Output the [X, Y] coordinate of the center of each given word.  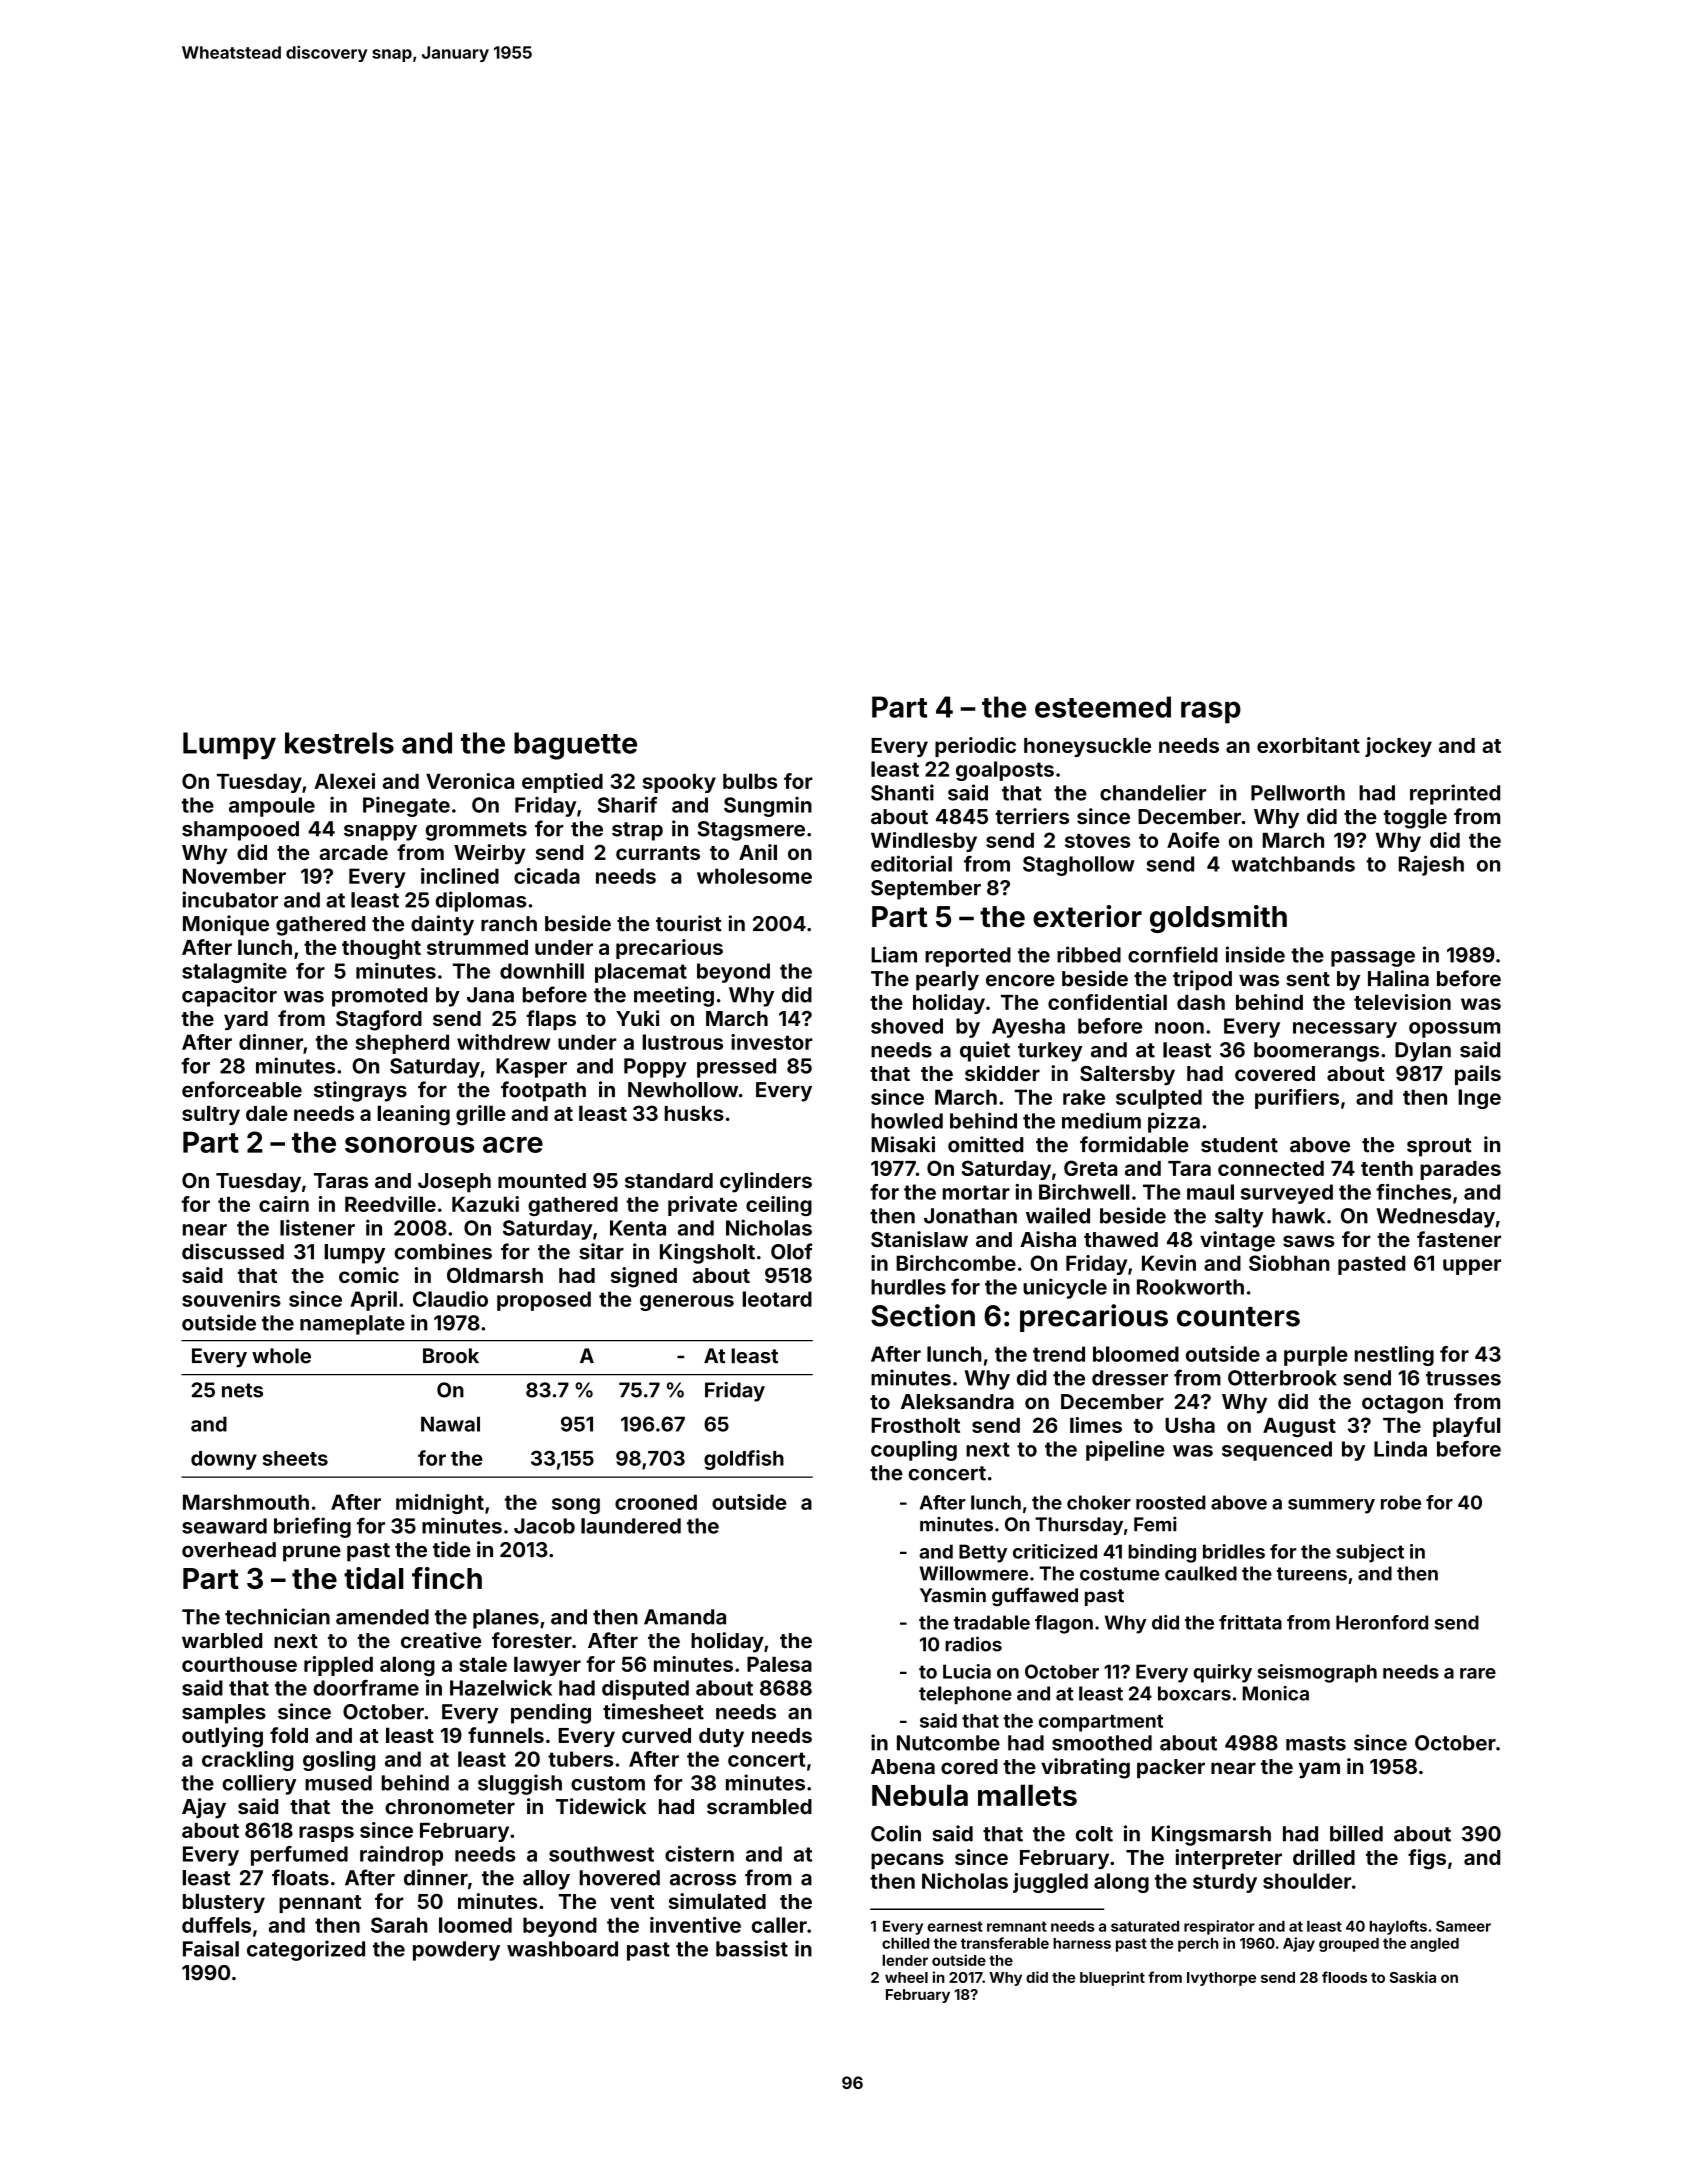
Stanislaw [919, 1239]
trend [1059, 1354]
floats [300, 1877]
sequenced [1277, 1451]
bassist [752, 1948]
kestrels [339, 743]
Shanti [902, 792]
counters [1238, 1317]
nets [242, 1390]
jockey [1398, 747]
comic [369, 1275]
